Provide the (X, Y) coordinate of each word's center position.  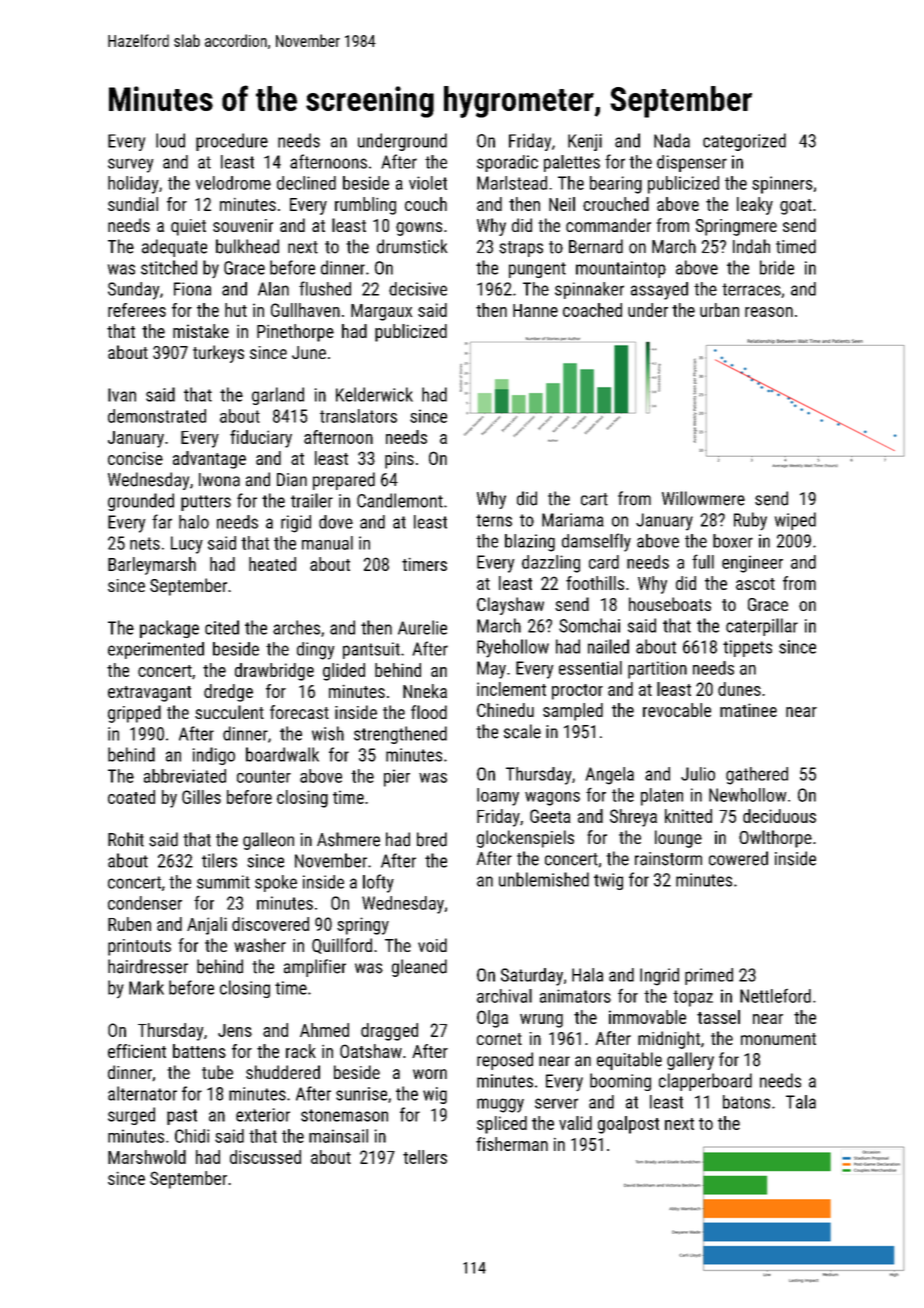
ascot (755, 584)
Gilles (201, 797)
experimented (156, 650)
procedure (232, 142)
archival (504, 996)
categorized (744, 142)
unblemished (544, 879)
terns (494, 520)
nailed (608, 646)
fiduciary (261, 439)
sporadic (507, 163)
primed (709, 976)
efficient (137, 1051)
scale (522, 731)
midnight (669, 1040)
